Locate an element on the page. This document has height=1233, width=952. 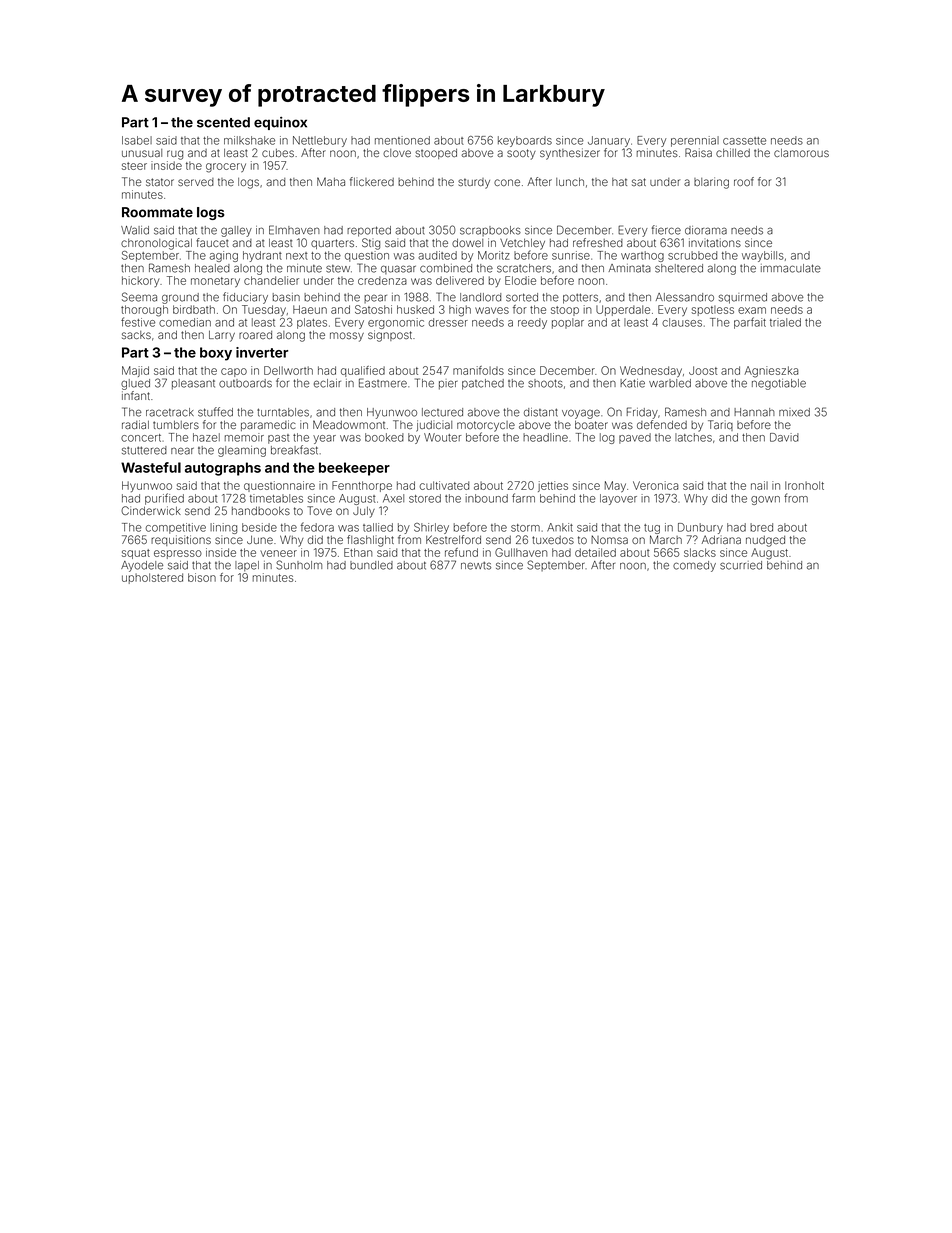
equinox is located at coordinates (280, 123).
